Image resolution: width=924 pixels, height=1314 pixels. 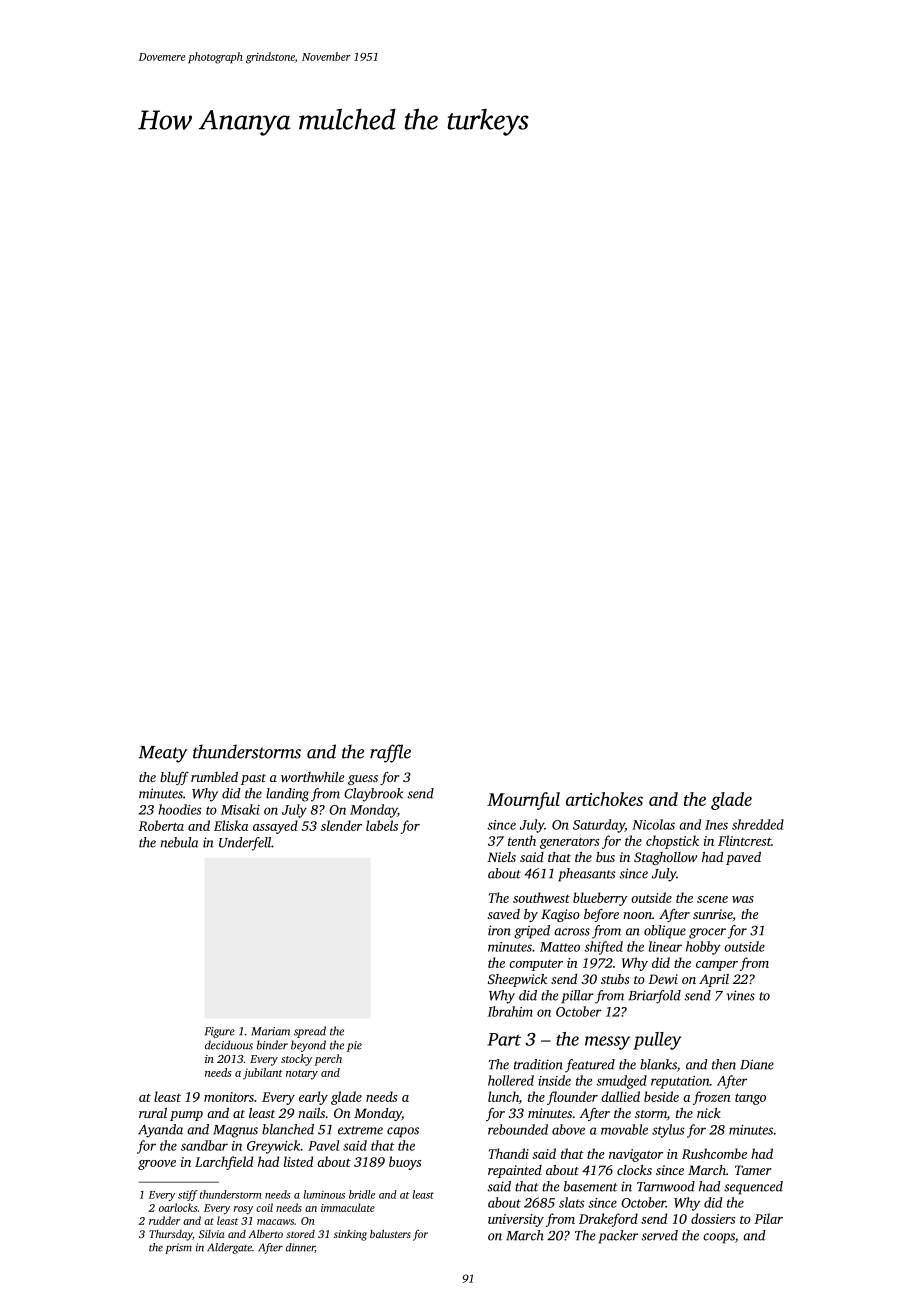 What do you see at coordinates (300, 1248) in the screenshot?
I see `dinner` at bounding box center [300, 1248].
